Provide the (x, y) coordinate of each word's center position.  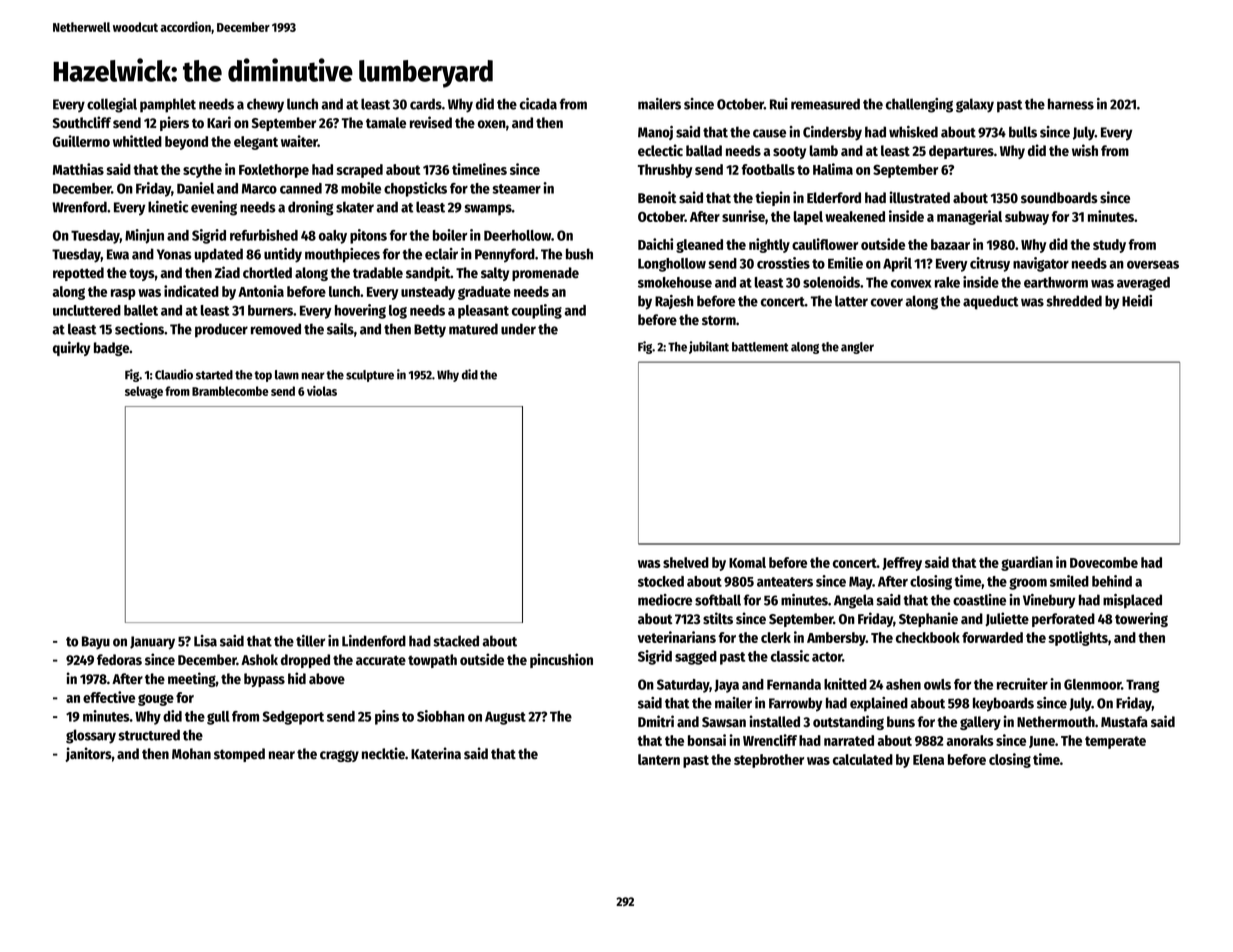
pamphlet (168, 105)
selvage (144, 392)
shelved (686, 562)
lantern (659, 759)
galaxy (975, 105)
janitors (88, 754)
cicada (538, 104)
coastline (979, 600)
